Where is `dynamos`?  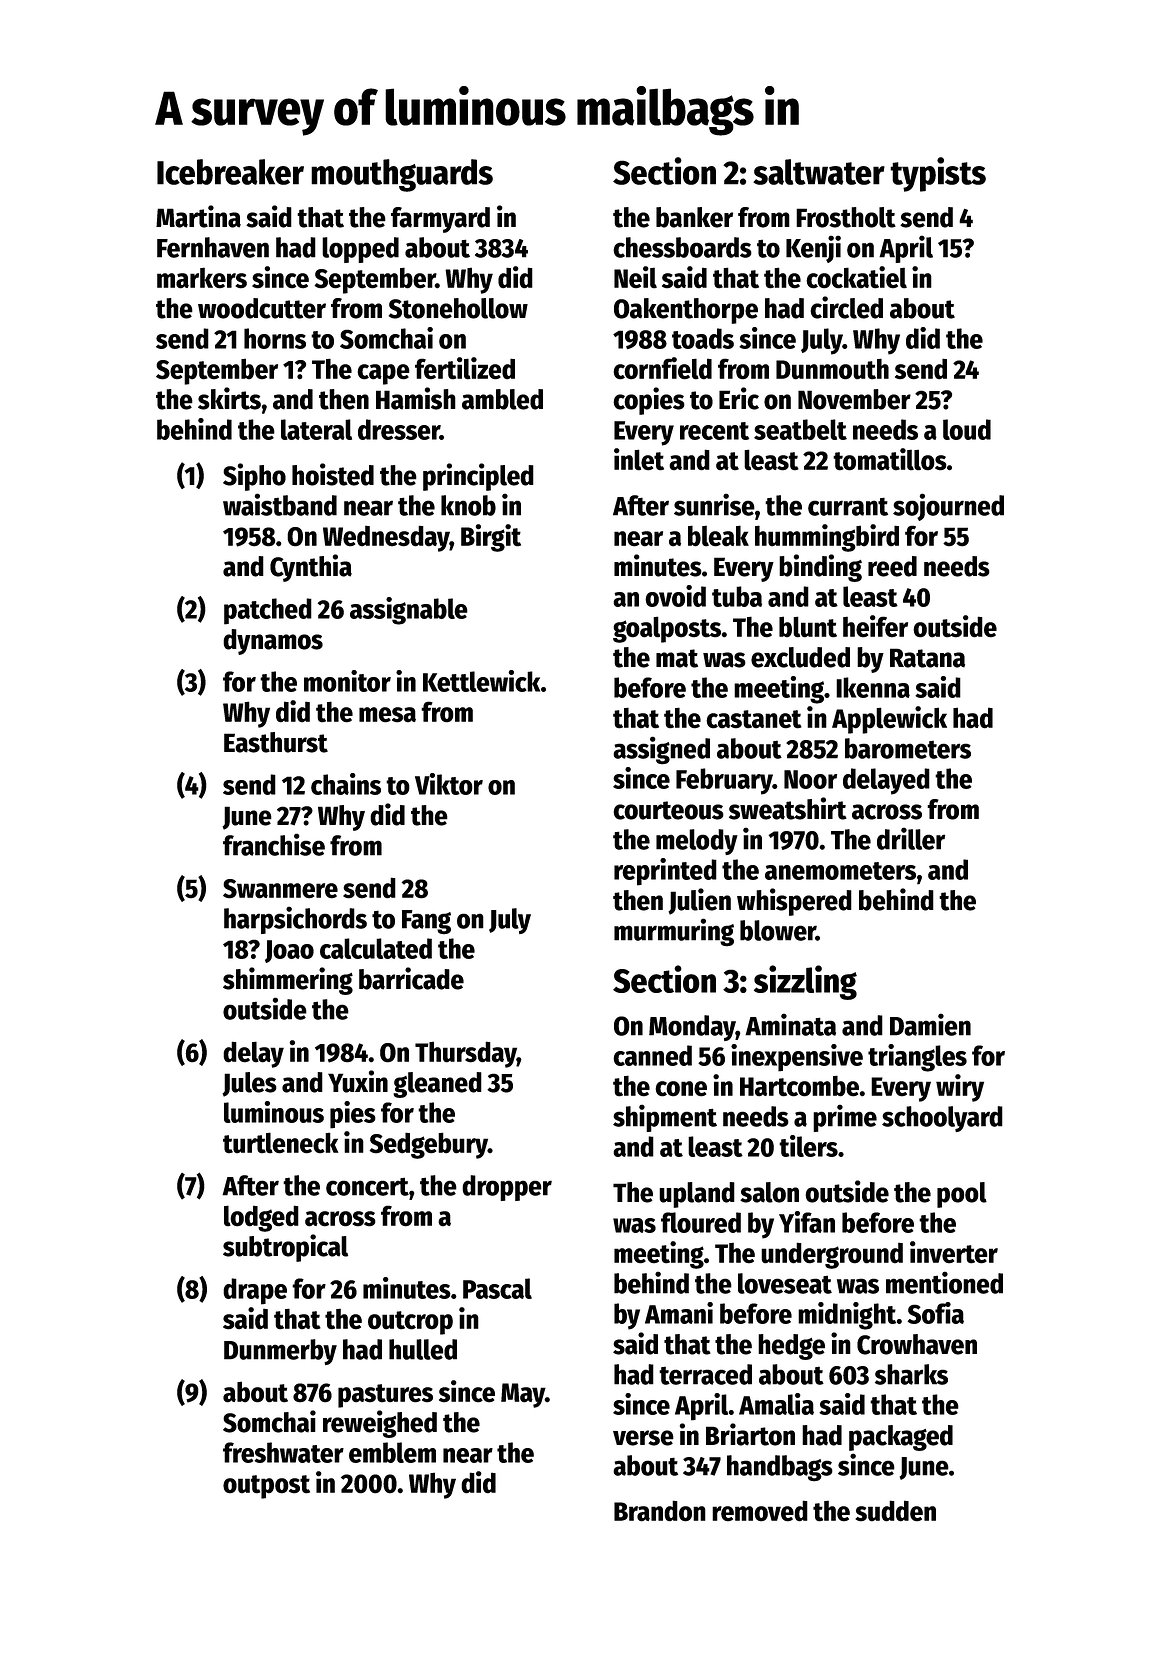
dynamos is located at coordinates (273, 642).
